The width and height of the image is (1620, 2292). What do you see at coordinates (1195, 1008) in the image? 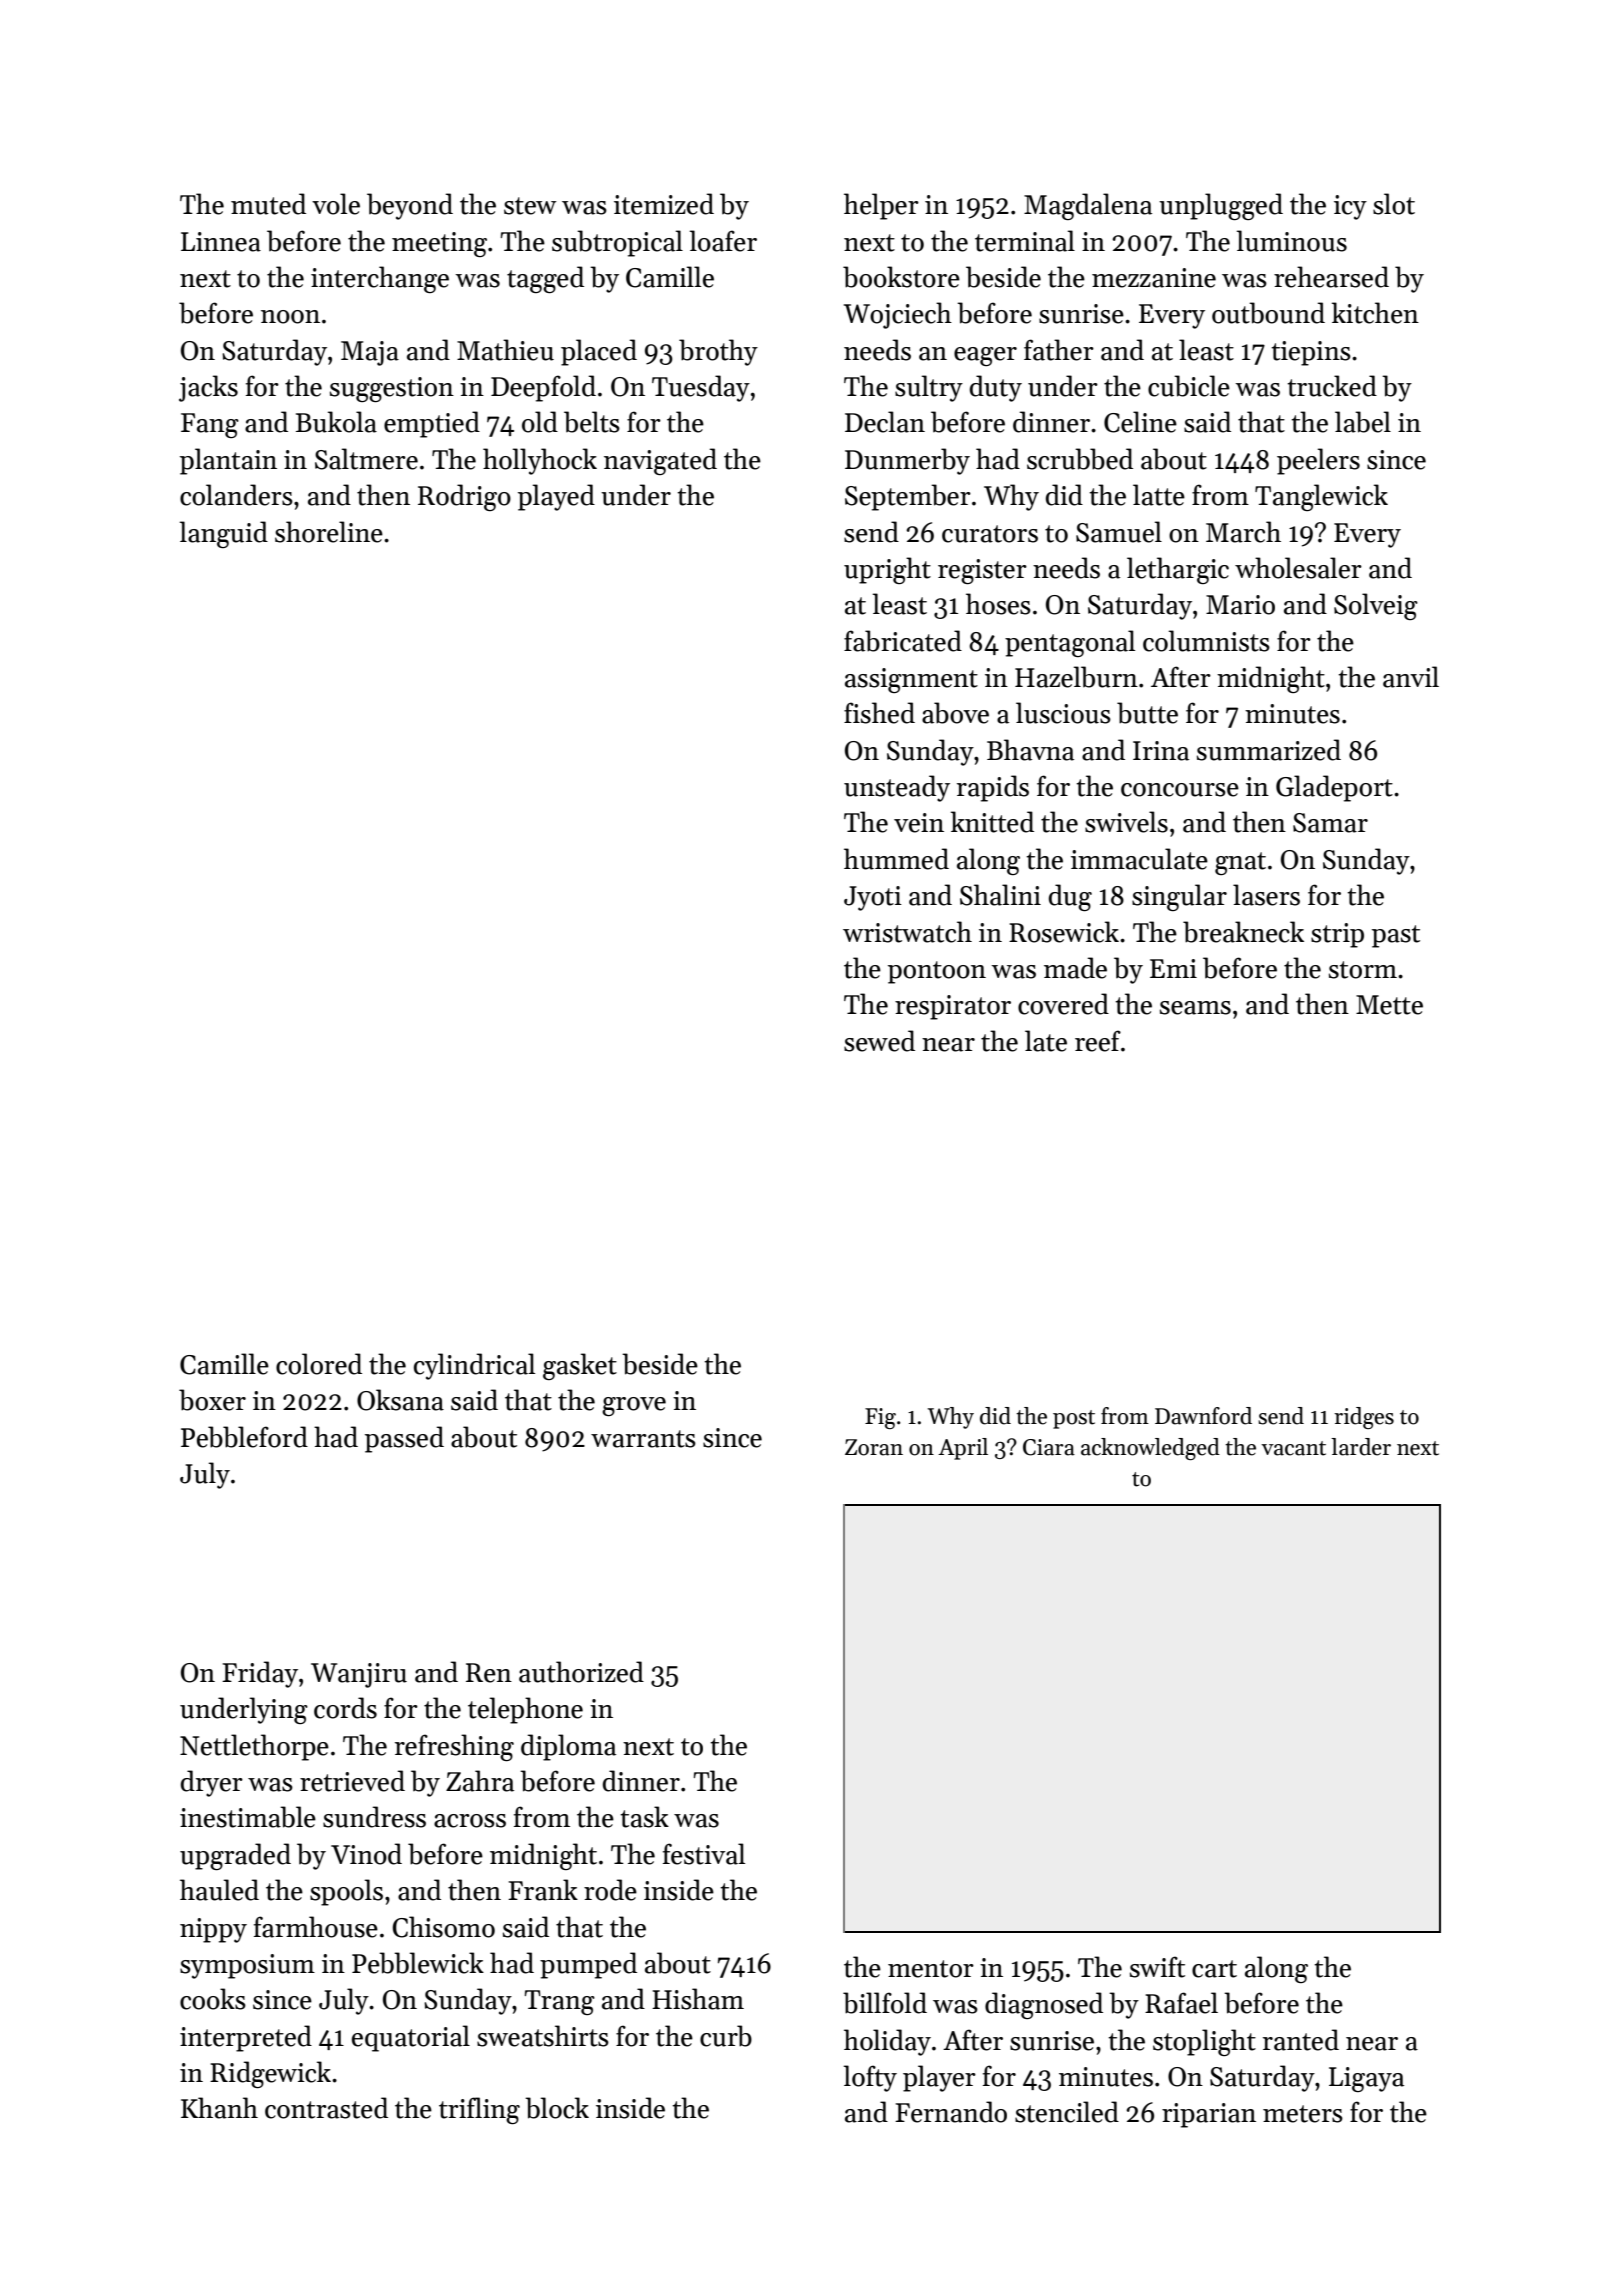
I see `seams` at bounding box center [1195, 1008].
